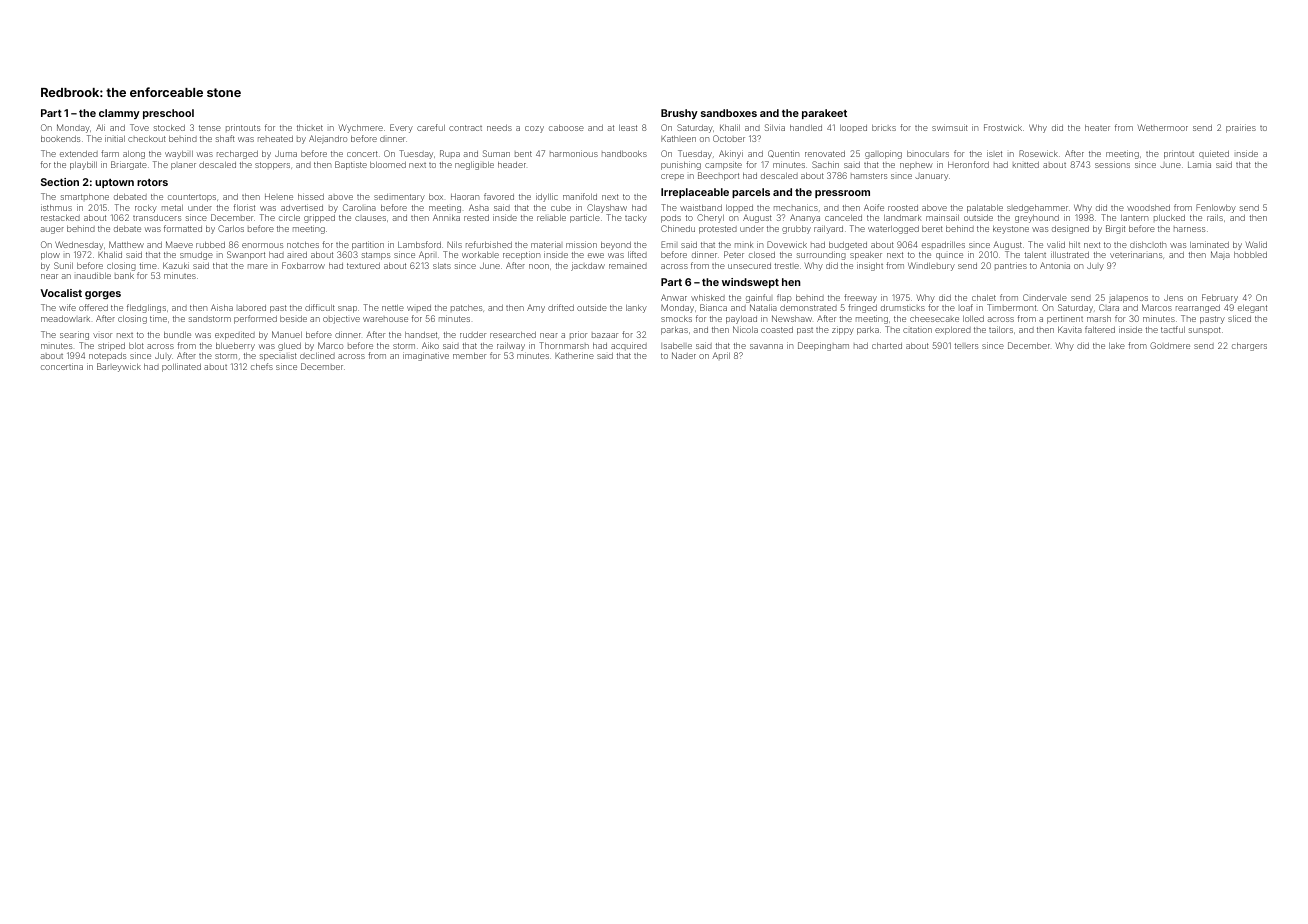 This screenshot has width=1308, height=924. Describe the element at coordinates (805, 218) in the screenshot. I see `Ananya` at that location.
